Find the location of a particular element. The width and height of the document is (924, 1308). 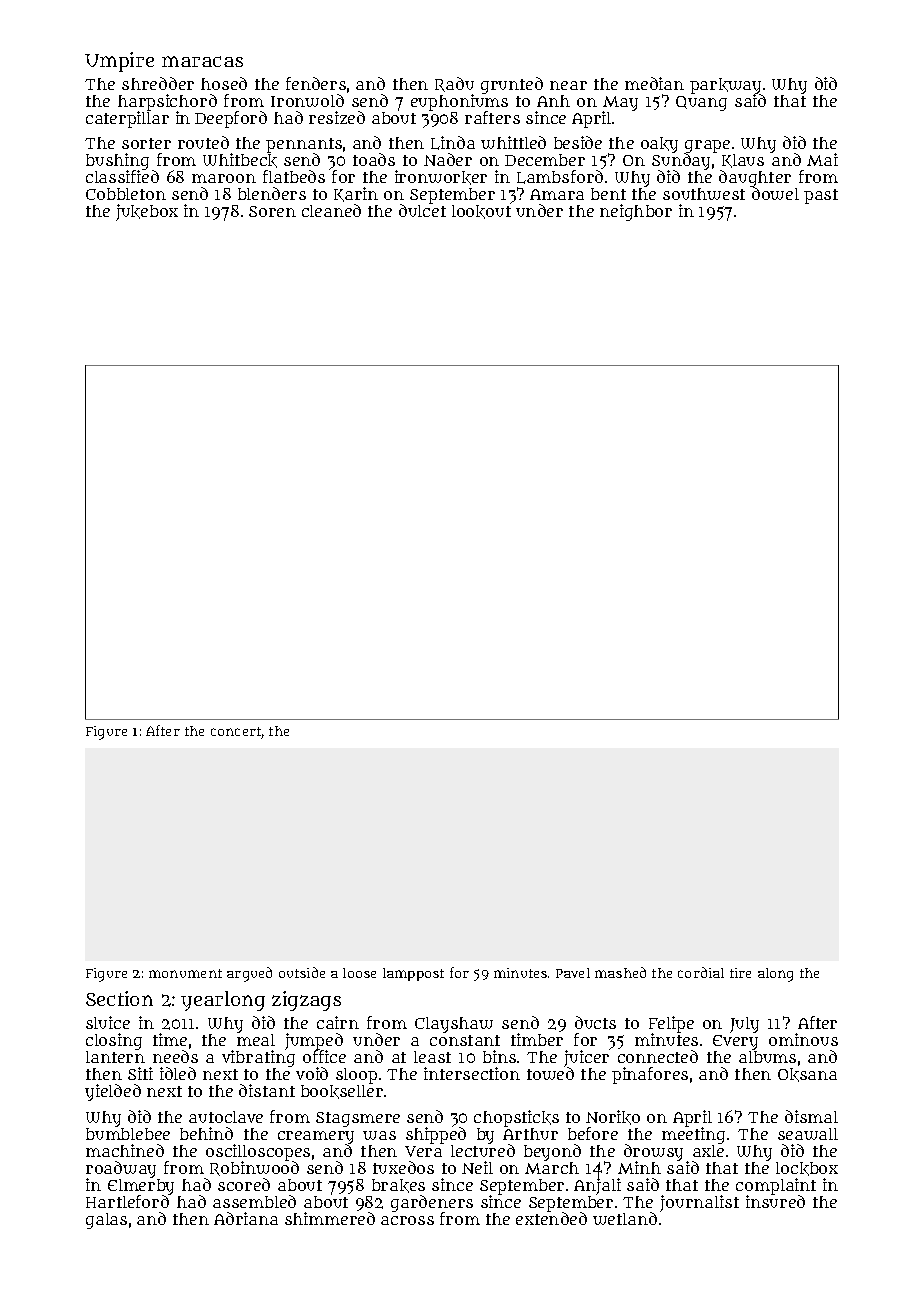

neighbor is located at coordinates (636, 212).
